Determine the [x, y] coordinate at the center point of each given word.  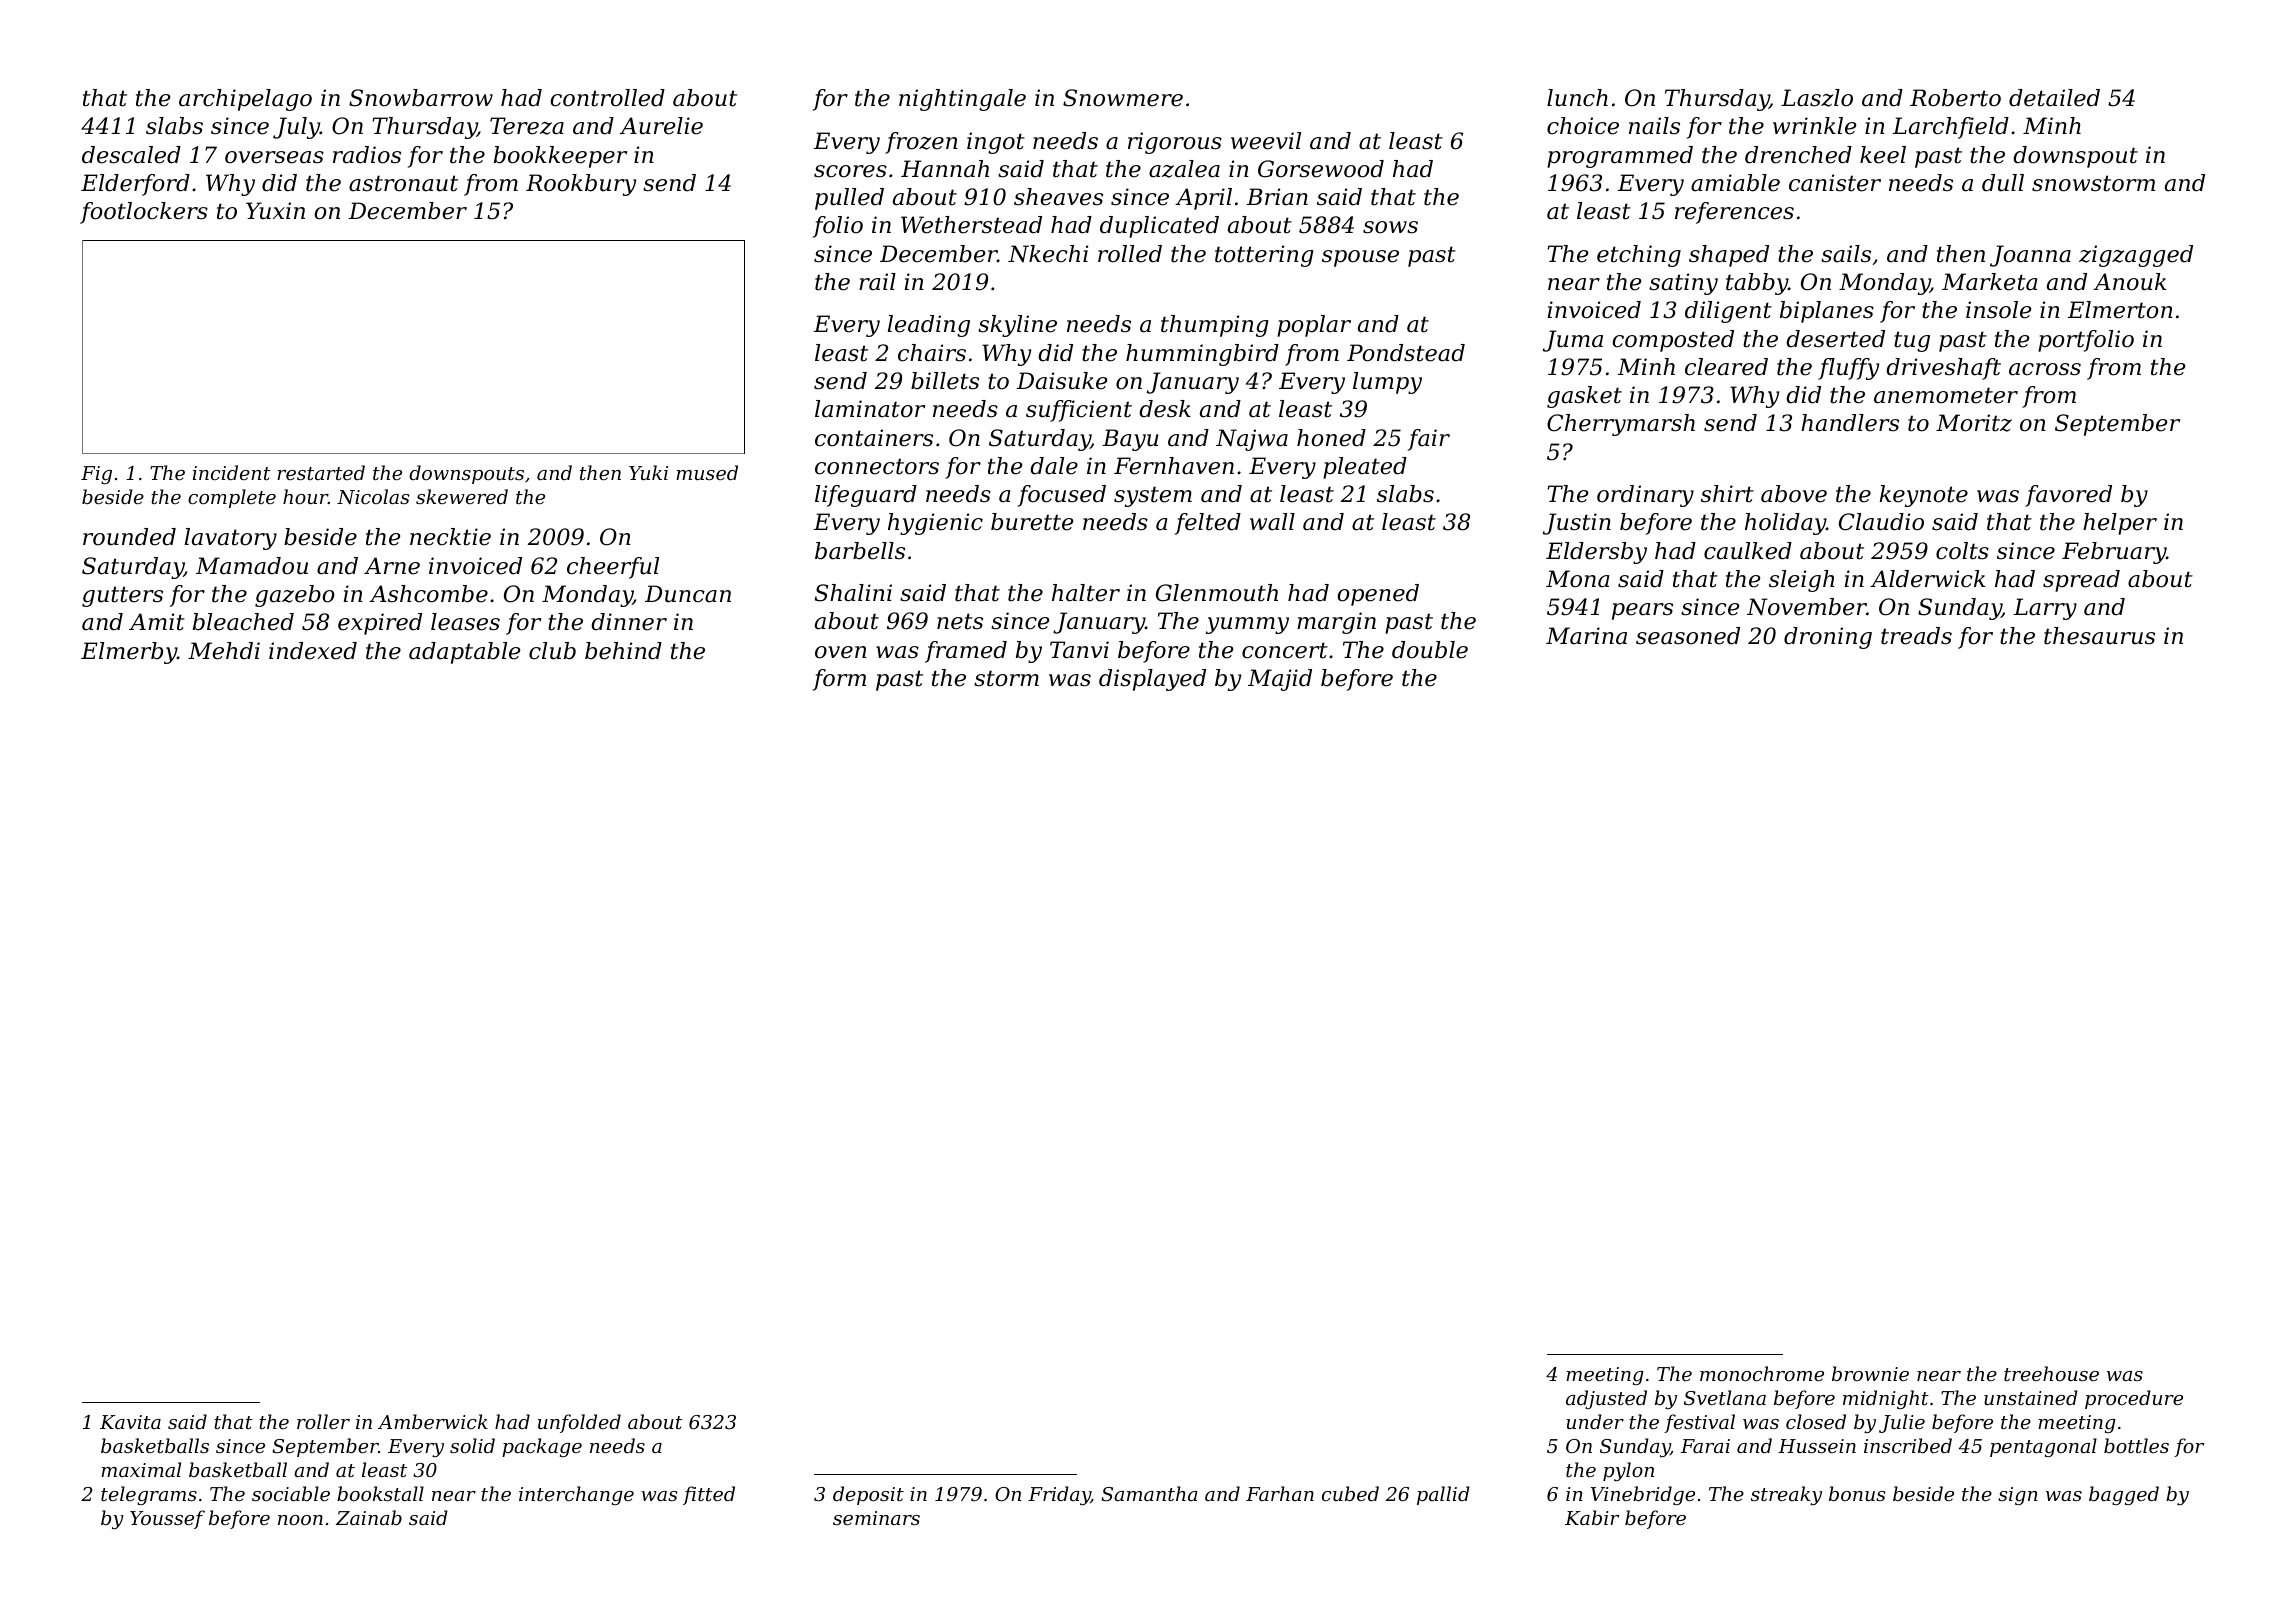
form [839, 680]
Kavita [130, 1422]
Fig [96, 475]
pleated [1365, 468]
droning [1828, 638]
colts [1962, 551]
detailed [2054, 98]
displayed [1152, 680]
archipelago [245, 100]
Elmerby [129, 653]
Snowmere [1123, 98]
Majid [1280, 680]
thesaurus [2099, 636]
